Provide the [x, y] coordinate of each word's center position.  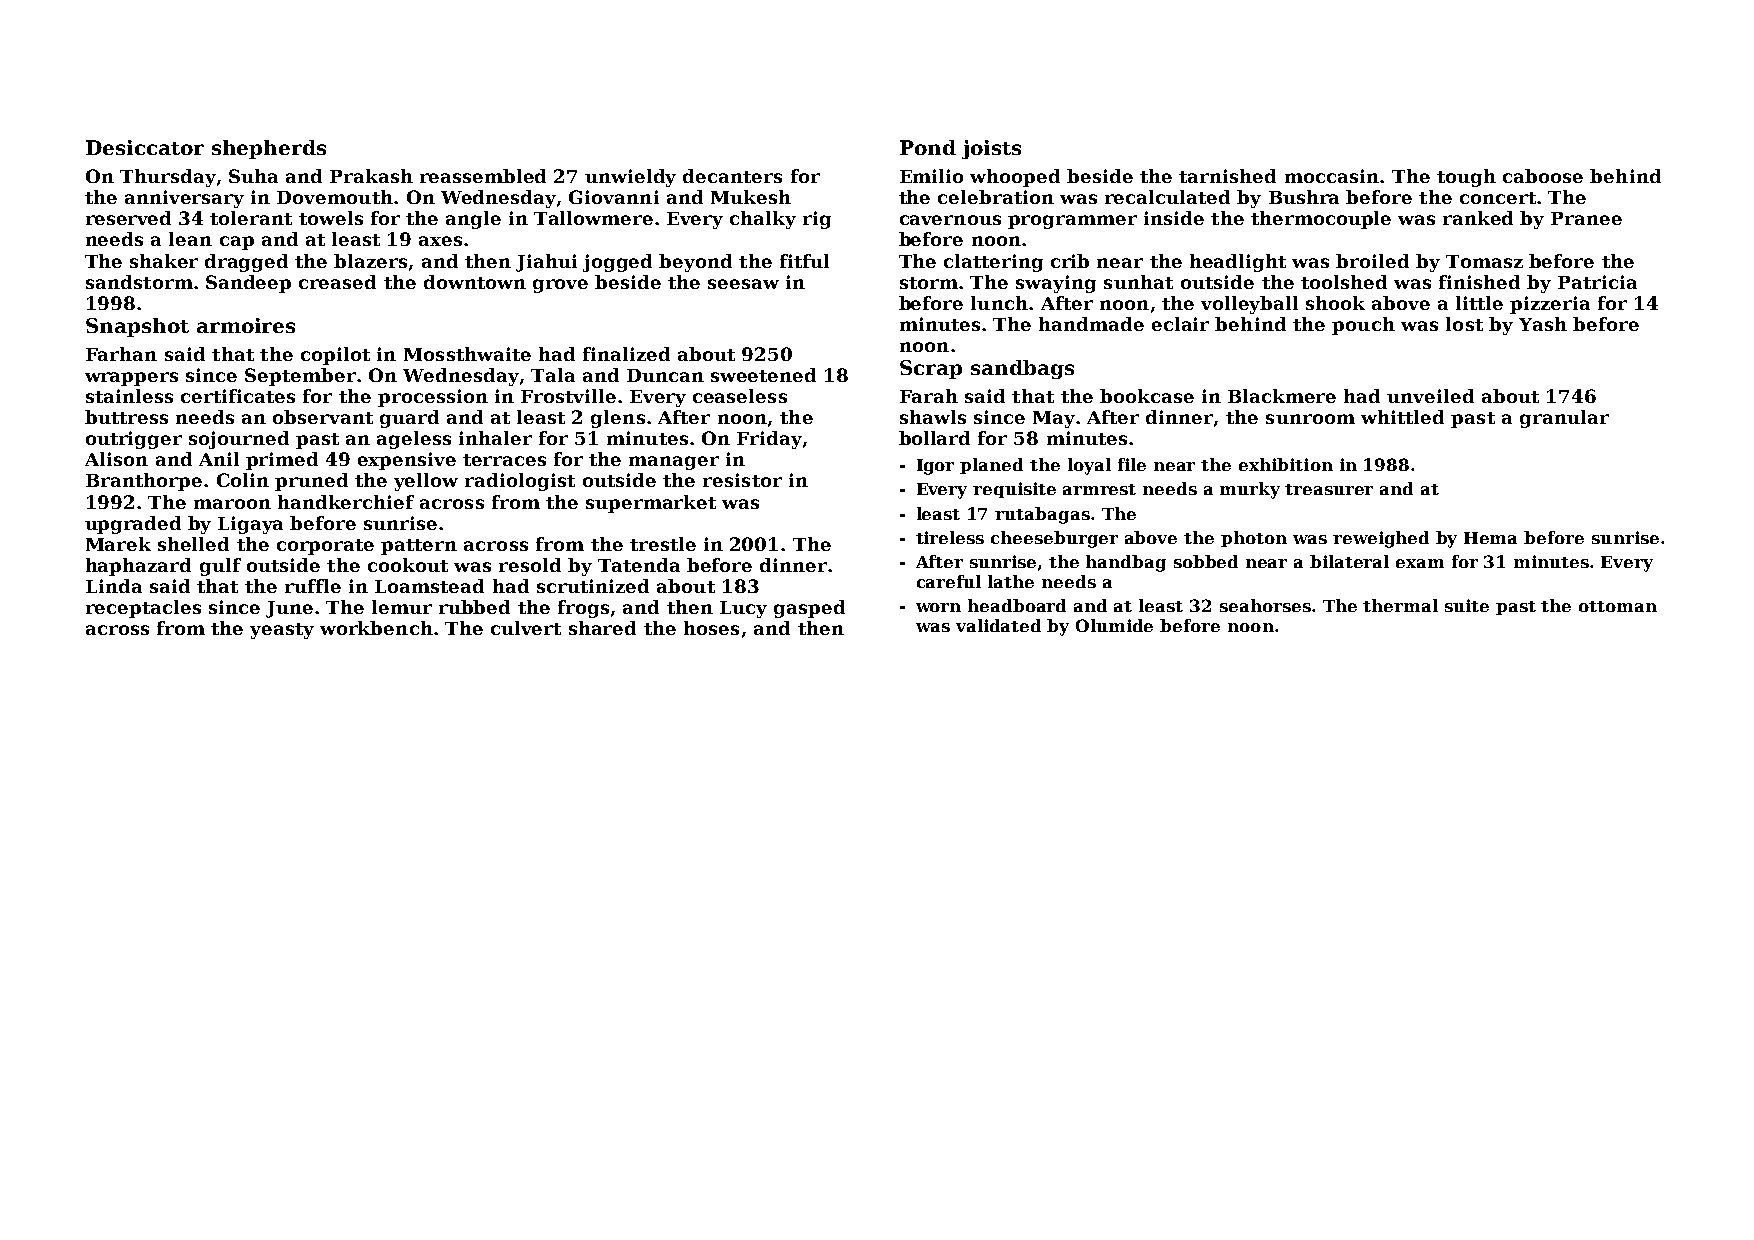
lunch [999, 303]
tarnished [1227, 176]
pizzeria [1550, 305]
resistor [742, 480]
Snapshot [137, 327]
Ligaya [250, 525]
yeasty [282, 631]
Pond [928, 147]
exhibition [1286, 464]
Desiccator [145, 147]
